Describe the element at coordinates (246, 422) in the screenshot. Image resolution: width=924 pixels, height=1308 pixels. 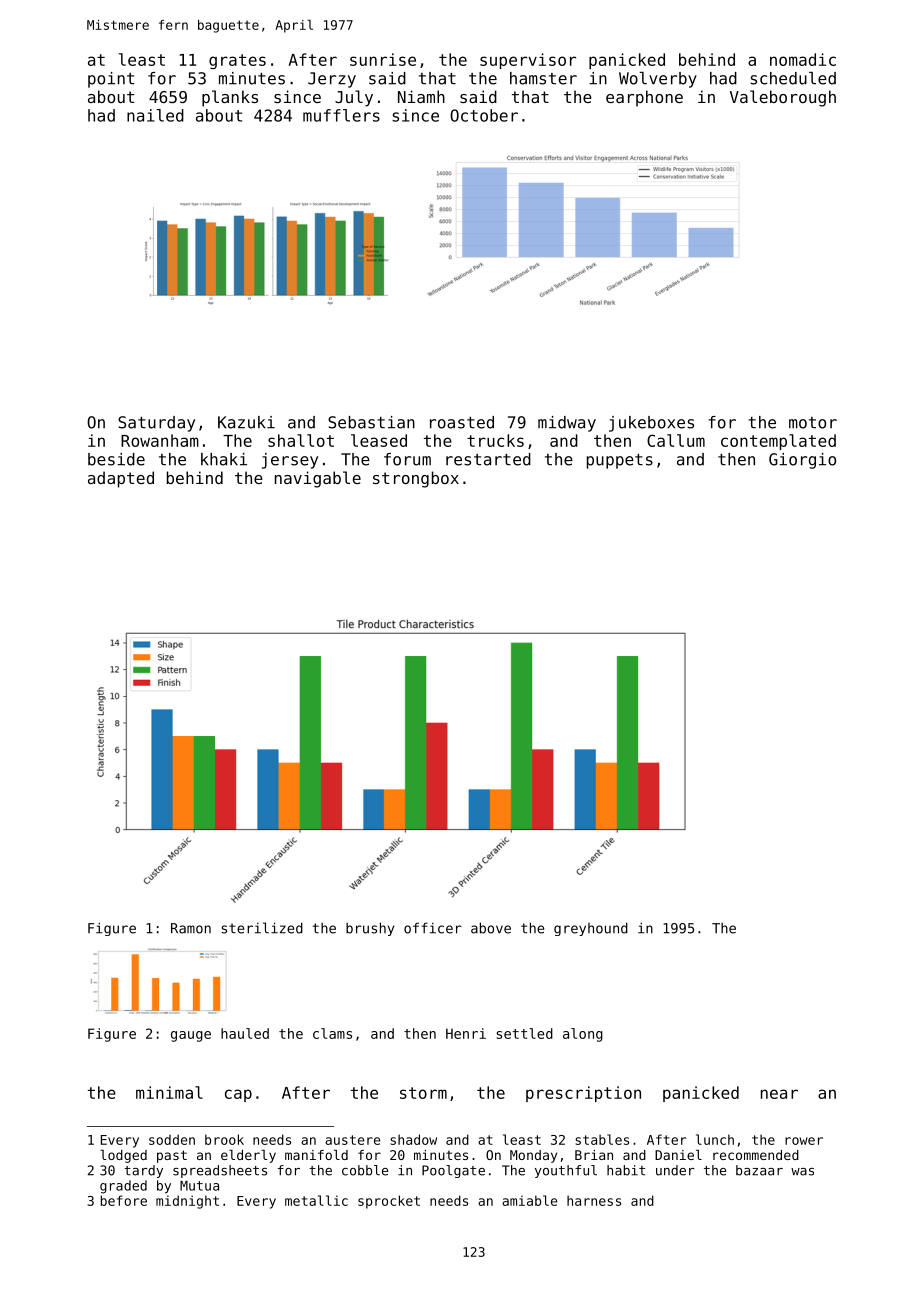
I see `Kazuki` at that location.
